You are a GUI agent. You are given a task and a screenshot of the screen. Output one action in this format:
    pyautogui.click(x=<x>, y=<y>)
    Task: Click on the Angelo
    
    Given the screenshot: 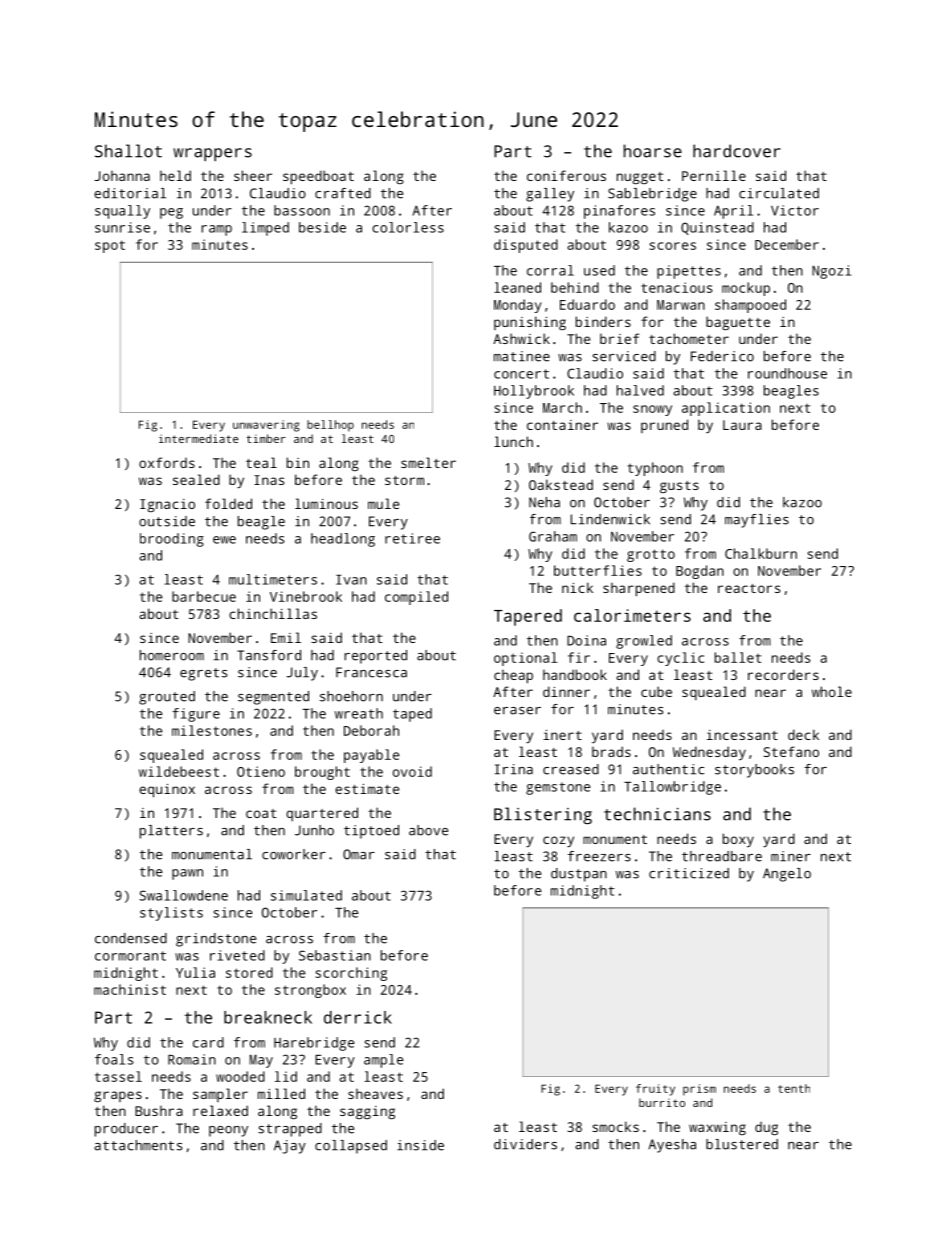 What is the action you would take?
    pyautogui.click(x=787, y=875)
